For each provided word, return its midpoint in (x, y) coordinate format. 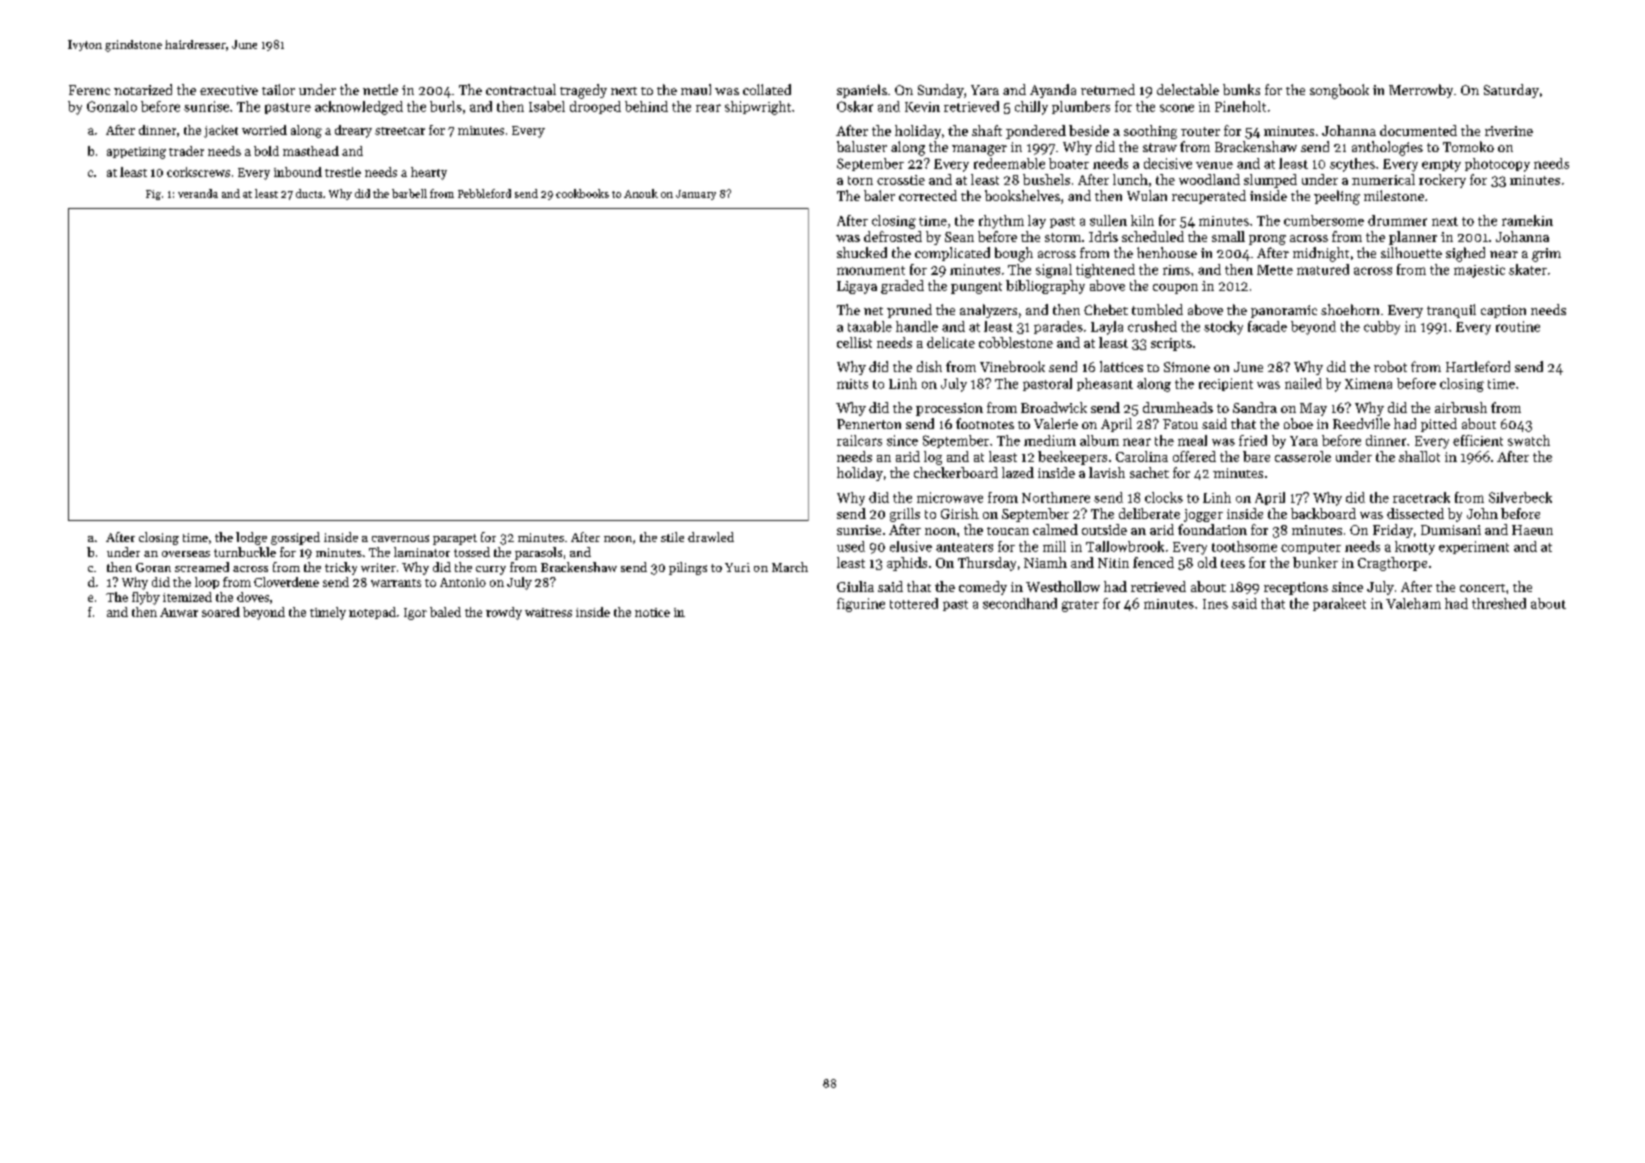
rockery (1442, 181)
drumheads (1178, 407)
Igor (415, 614)
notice (652, 612)
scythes (1352, 165)
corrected (928, 195)
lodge (251, 538)
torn (860, 180)
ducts (309, 193)
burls (446, 106)
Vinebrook (1012, 366)
